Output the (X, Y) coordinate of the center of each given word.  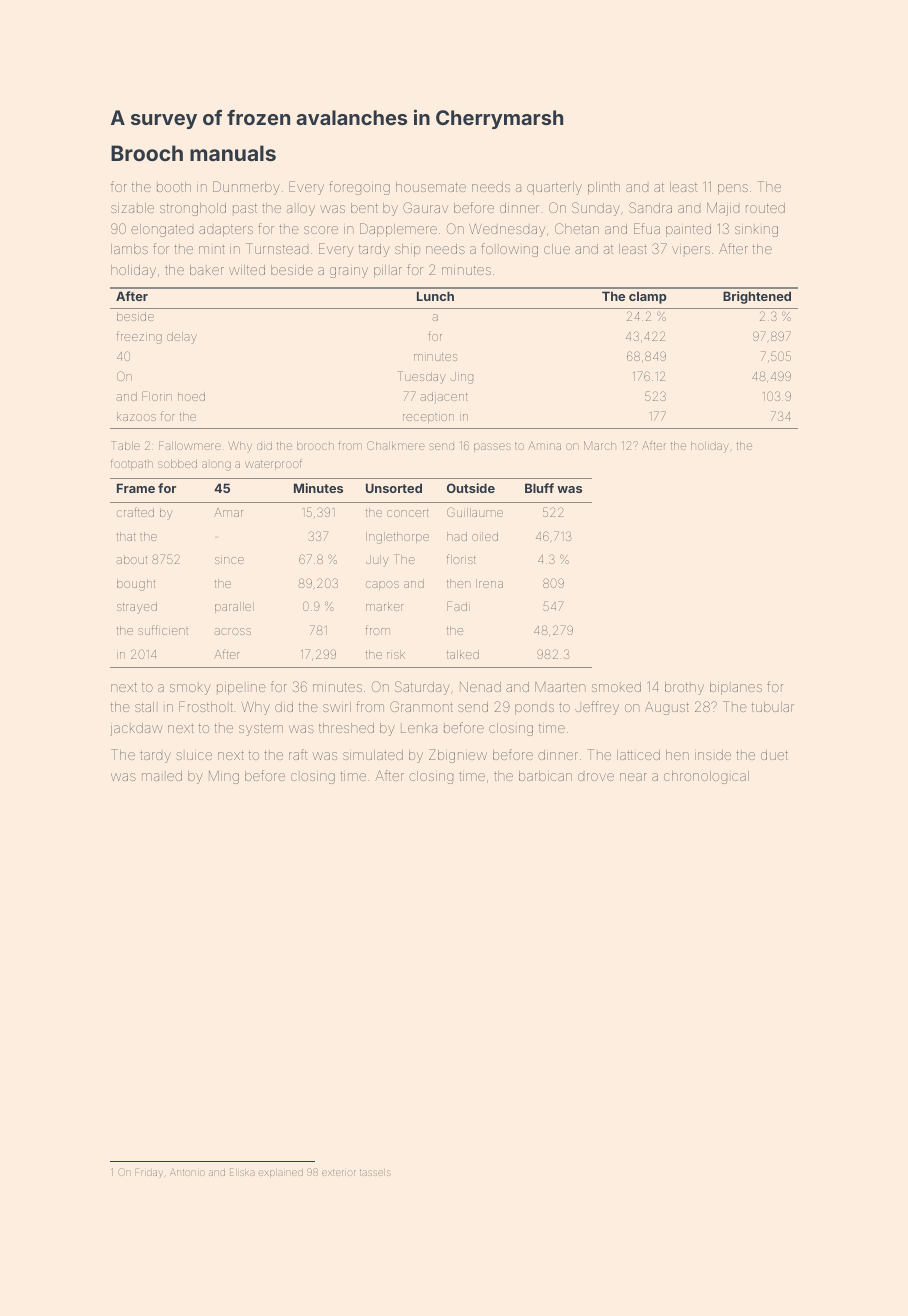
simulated (373, 755)
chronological (706, 777)
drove (596, 777)
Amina (544, 445)
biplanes (736, 688)
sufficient (163, 630)
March (600, 445)
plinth (604, 188)
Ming (224, 777)
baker (207, 270)
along (216, 466)
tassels (375, 1173)
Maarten (560, 687)
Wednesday (507, 230)
